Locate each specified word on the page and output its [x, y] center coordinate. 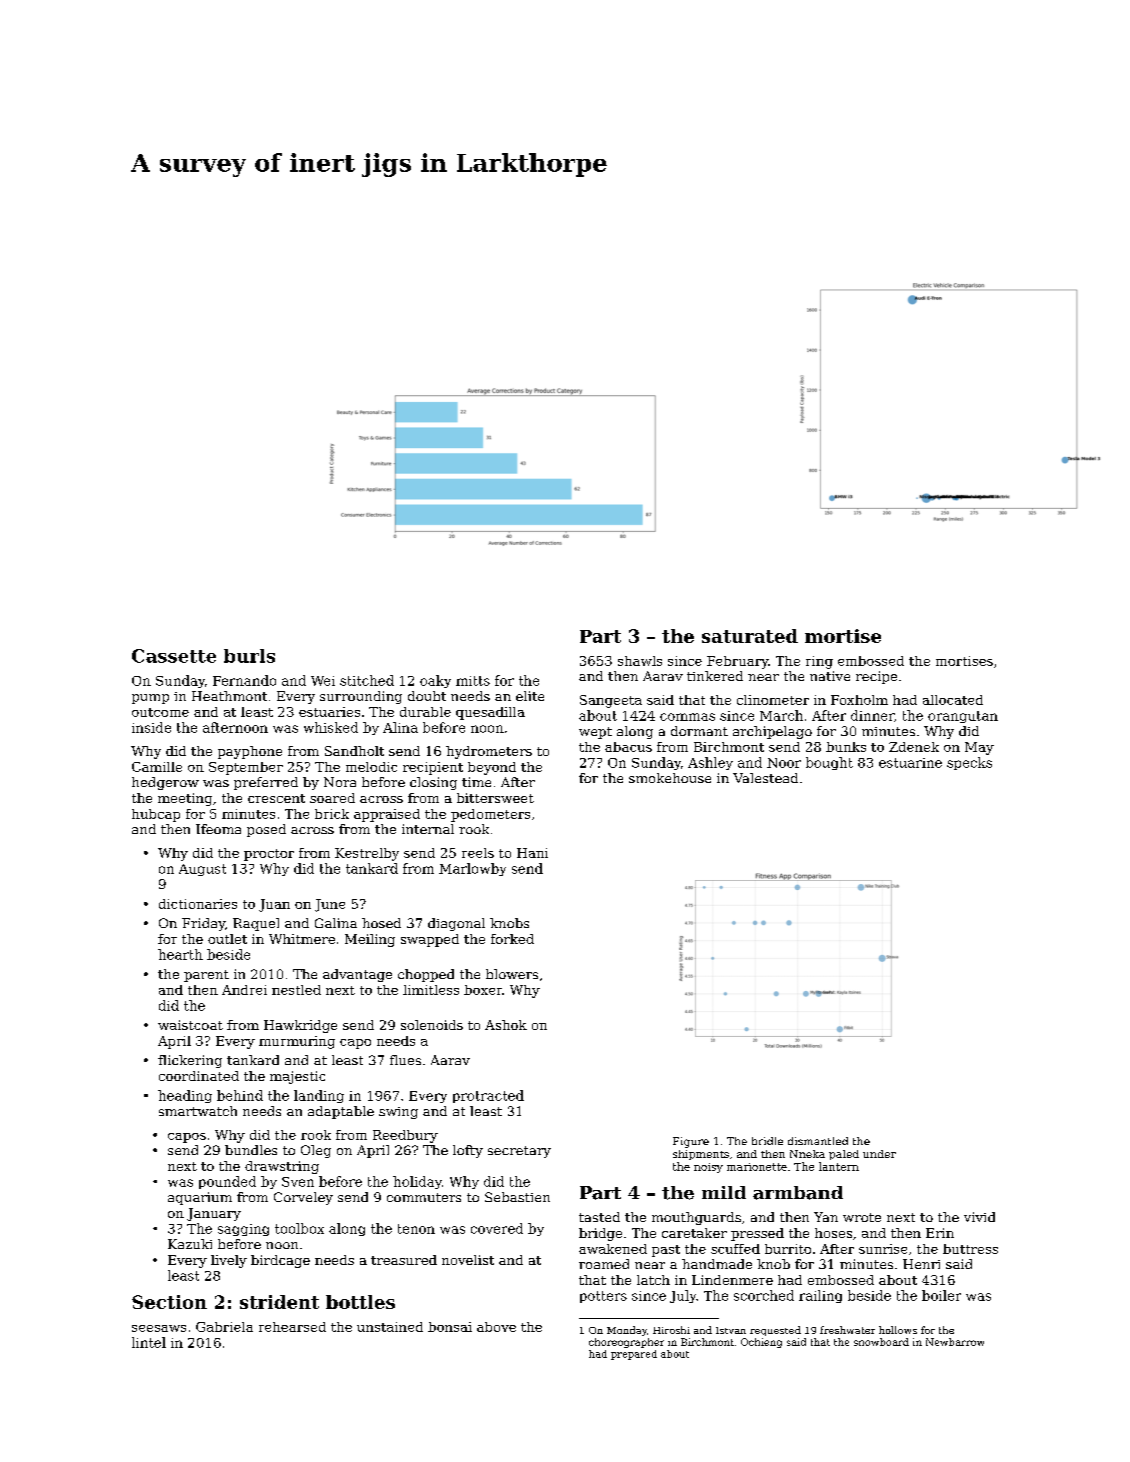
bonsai [450, 1327]
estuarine [910, 763]
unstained [390, 1327]
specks [969, 763]
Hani [532, 853]
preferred [266, 783]
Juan [274, 905]
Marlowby [472, 869]
